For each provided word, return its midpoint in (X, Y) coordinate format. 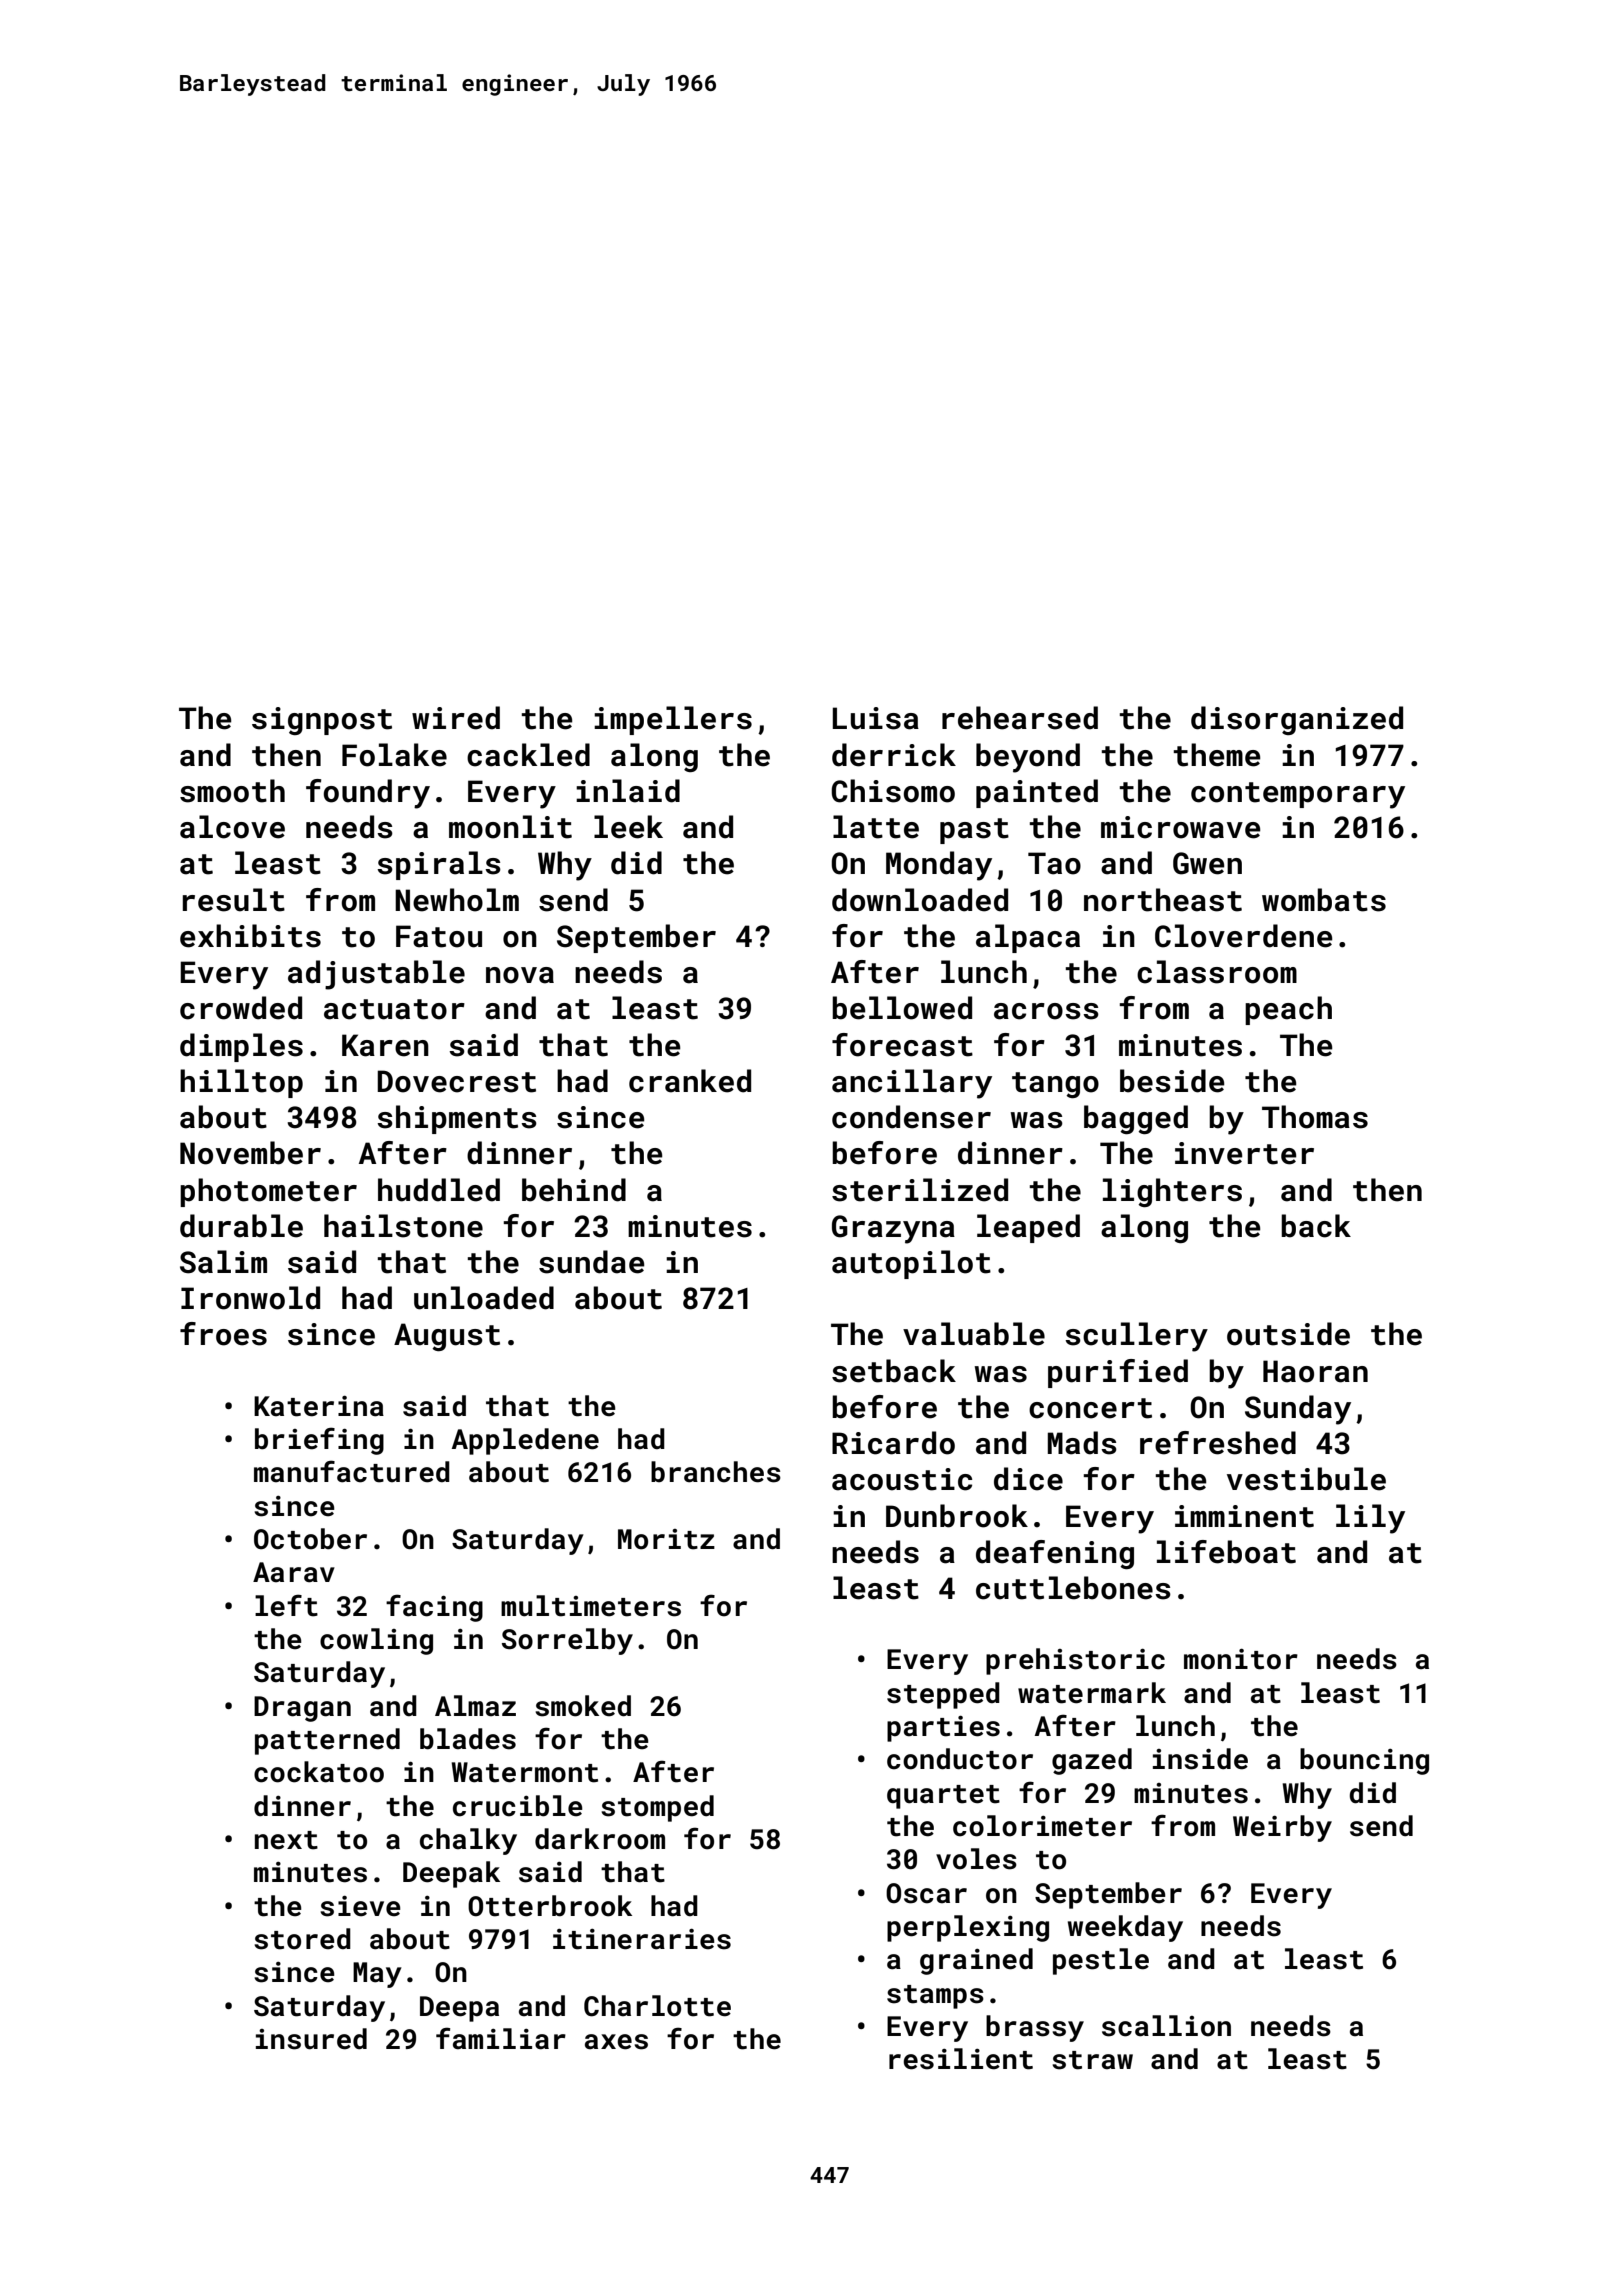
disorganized (1297, 720)
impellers (673, 720)
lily (1370, 1519)
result (234, 900)
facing (434, 1608)
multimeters (591, 1606)
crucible (518, 1806)
